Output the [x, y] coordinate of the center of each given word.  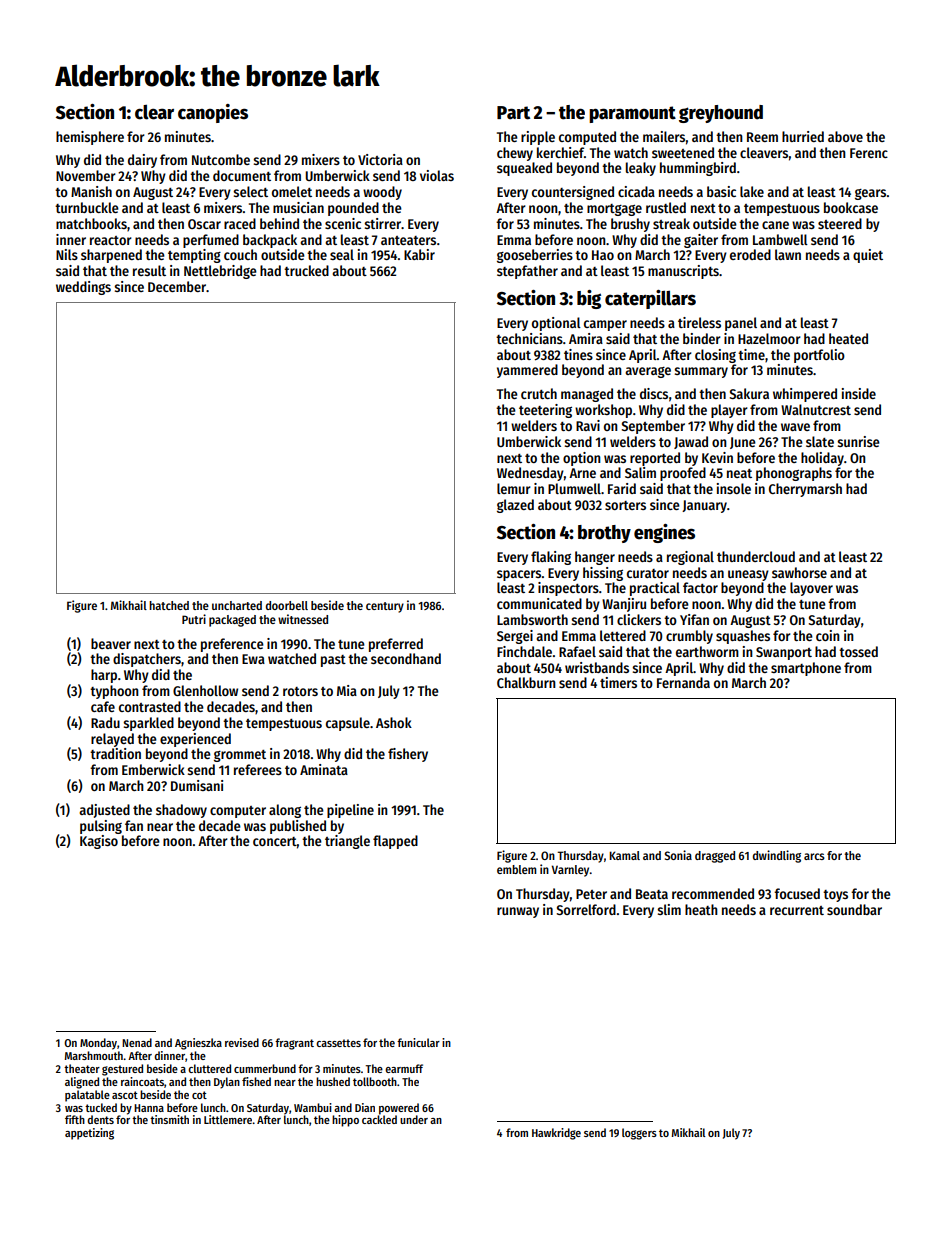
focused [797, 893]
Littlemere [228, 1119]
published [298, 827]
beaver [111, 643]
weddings [83, 288]
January [704, 506]
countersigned [573, 193]
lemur [514, 488]
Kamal [624, 855]
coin [828, 635]
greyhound [721, 114]
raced [240, 223]
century [385, 607]
